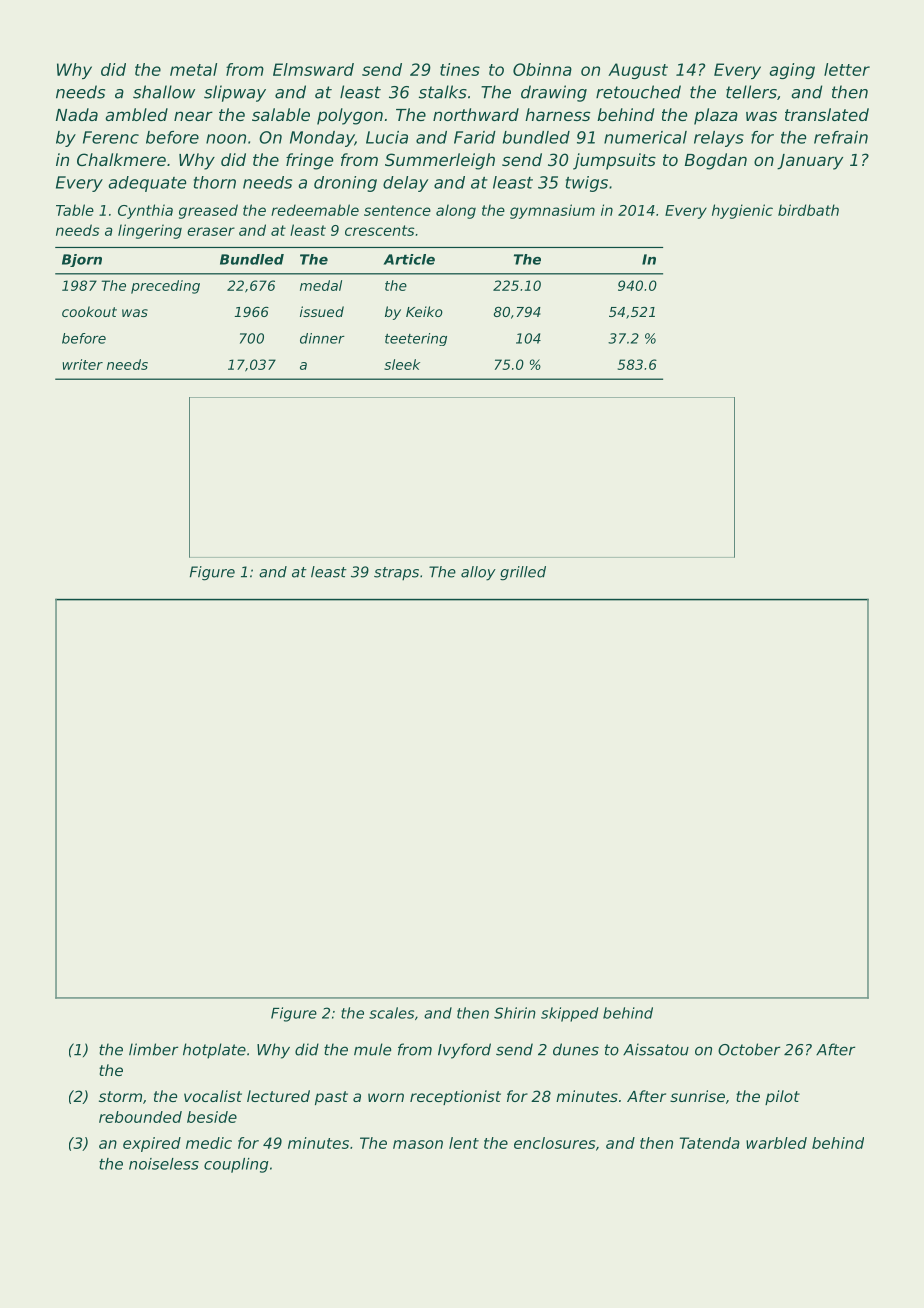 The image size is (924, 1308). I want to click on skipped, so click(569, 1014).
